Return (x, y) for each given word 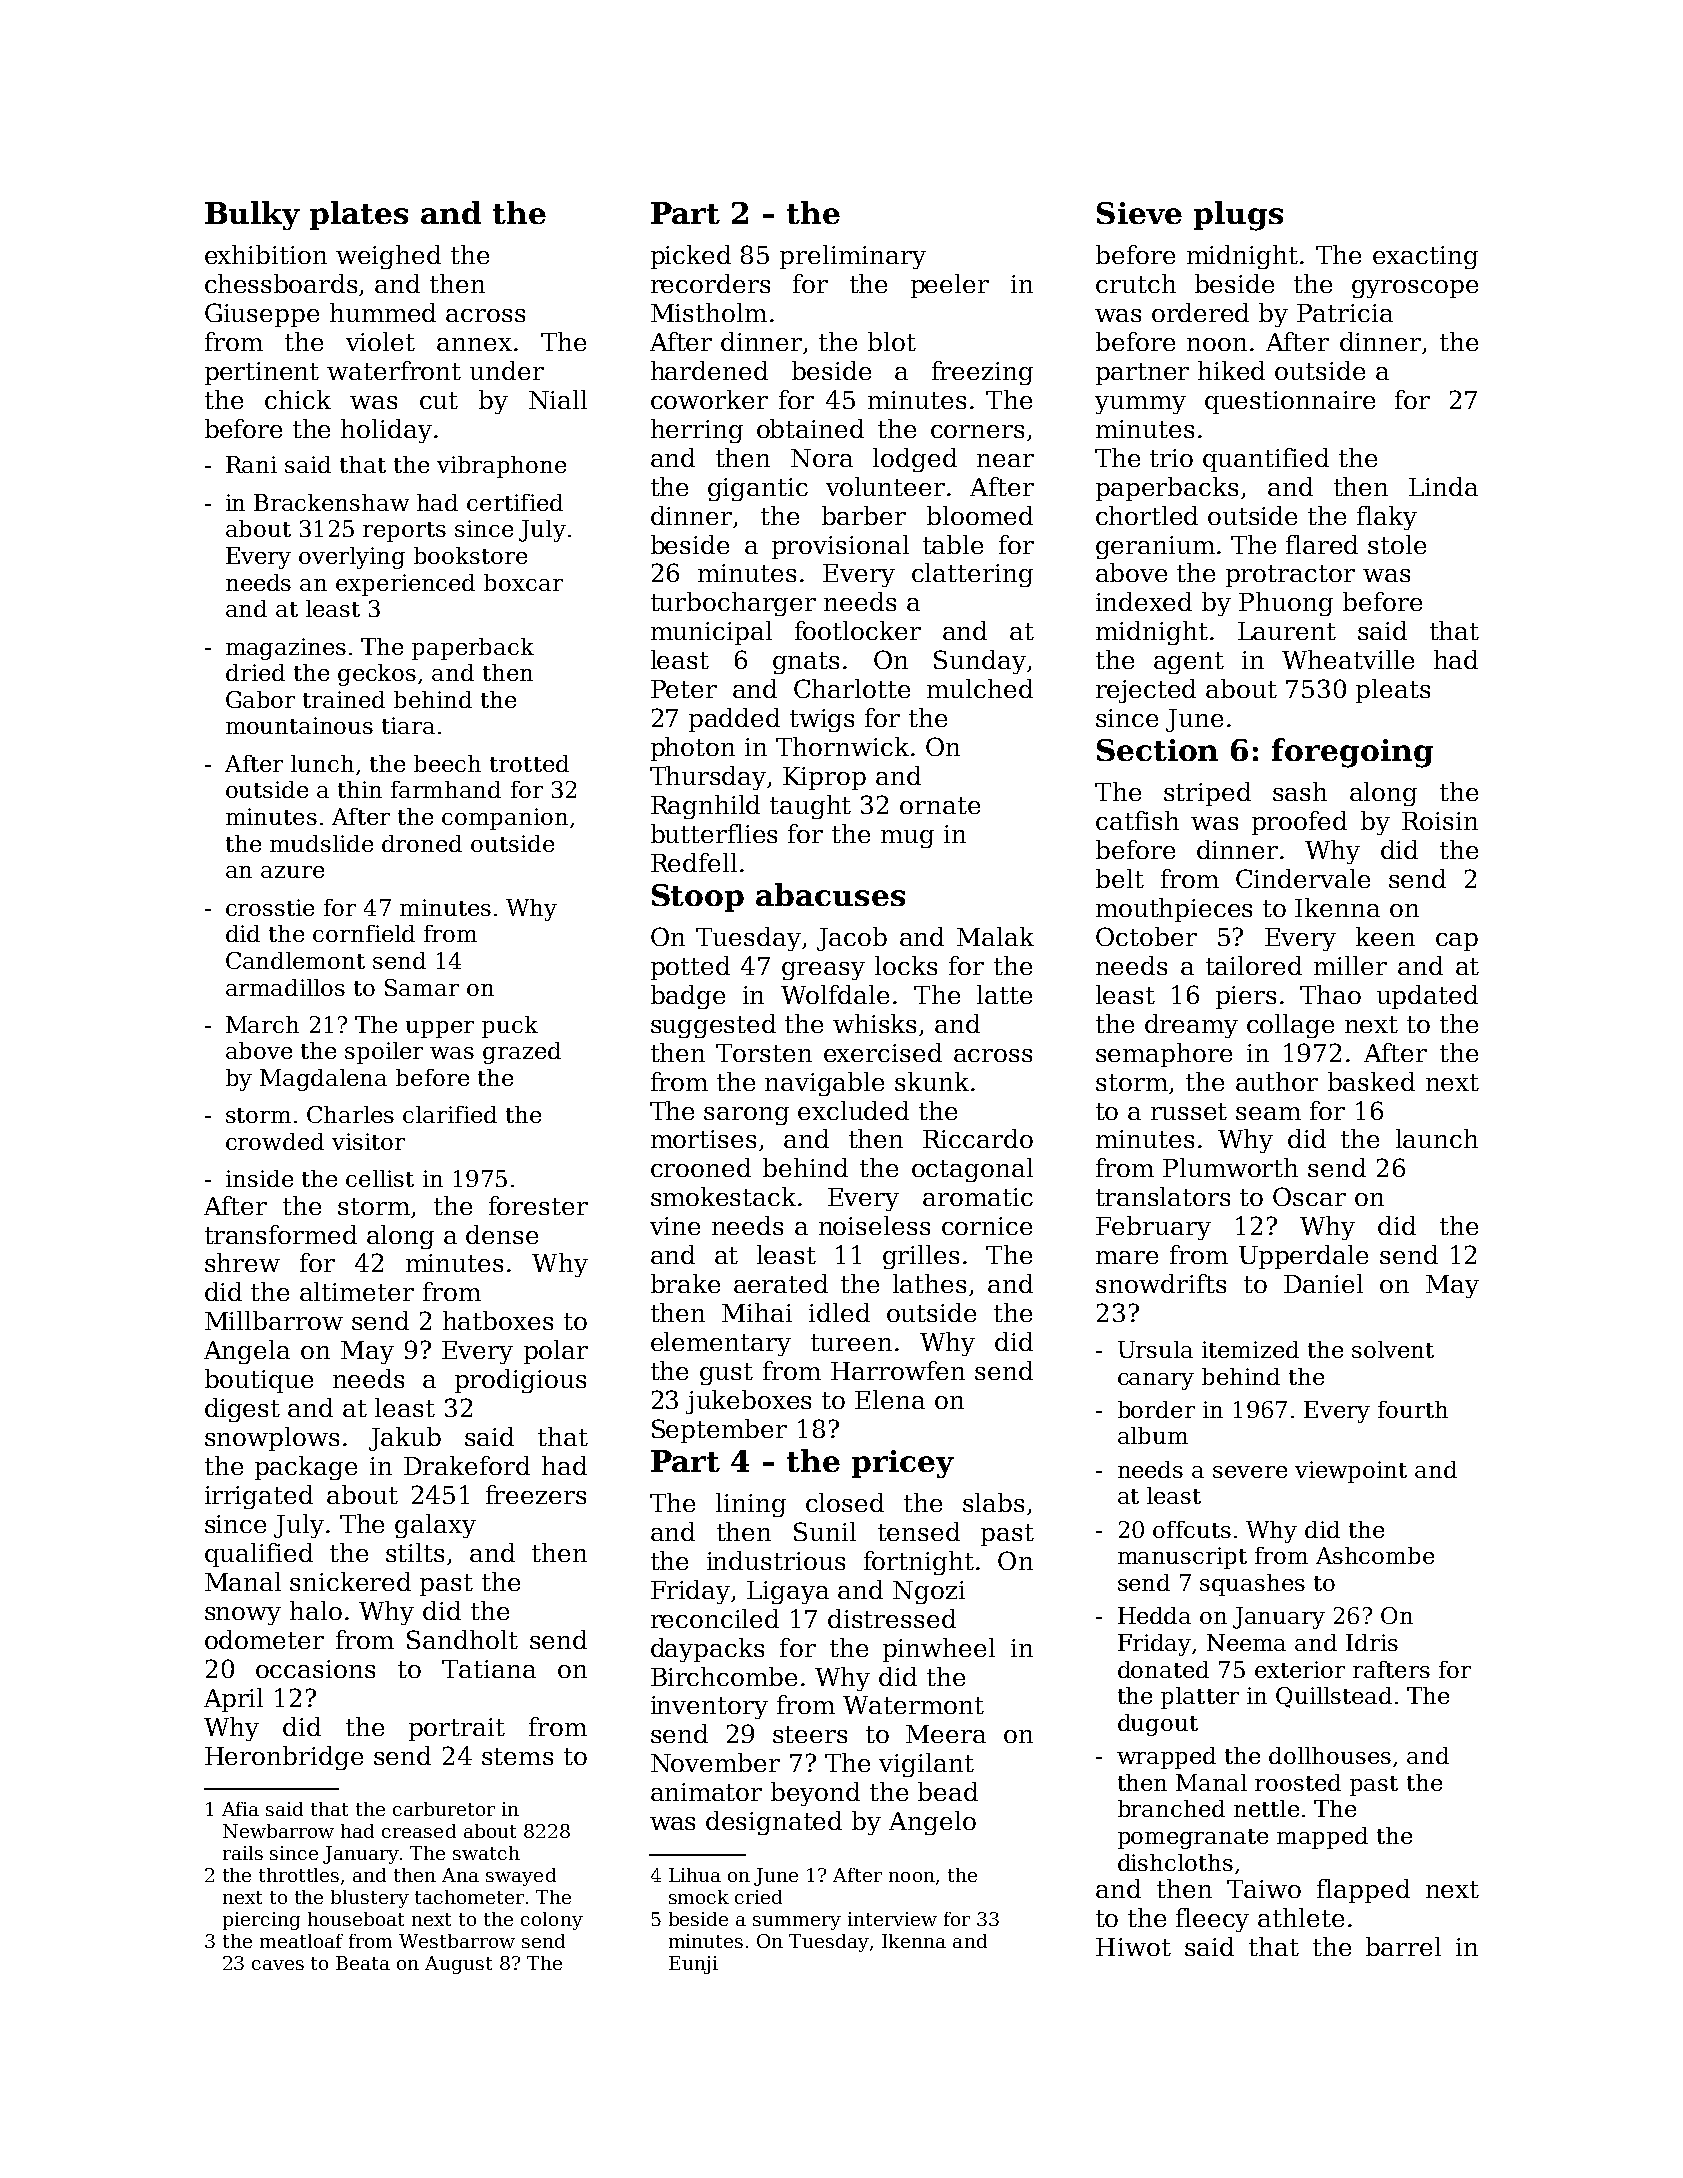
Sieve (1139, 213)
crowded (275, 1141)
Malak (995, 936)
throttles (299, 1875)
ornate (940, 805)
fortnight (919, 1563)
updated (1427, 997)
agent (1189, 663)
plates (359, 215)
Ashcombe (1375, 1555)
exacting (1425, 257)
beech (447, 763)
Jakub (405, 1439)
